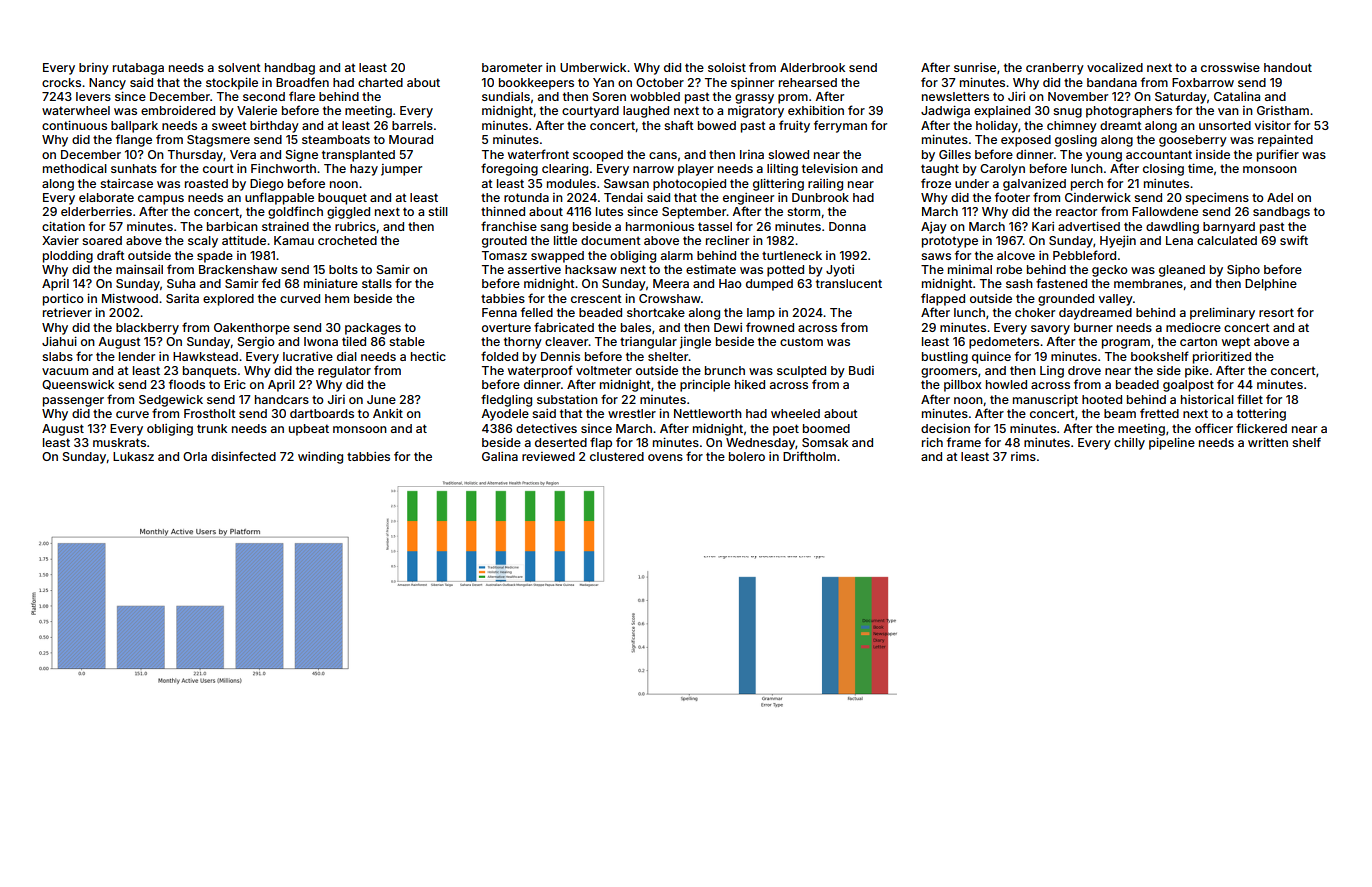  What do you see at coordinates (715, 226) in the page?
I see `tassel` at bounding box center [715, 226].
